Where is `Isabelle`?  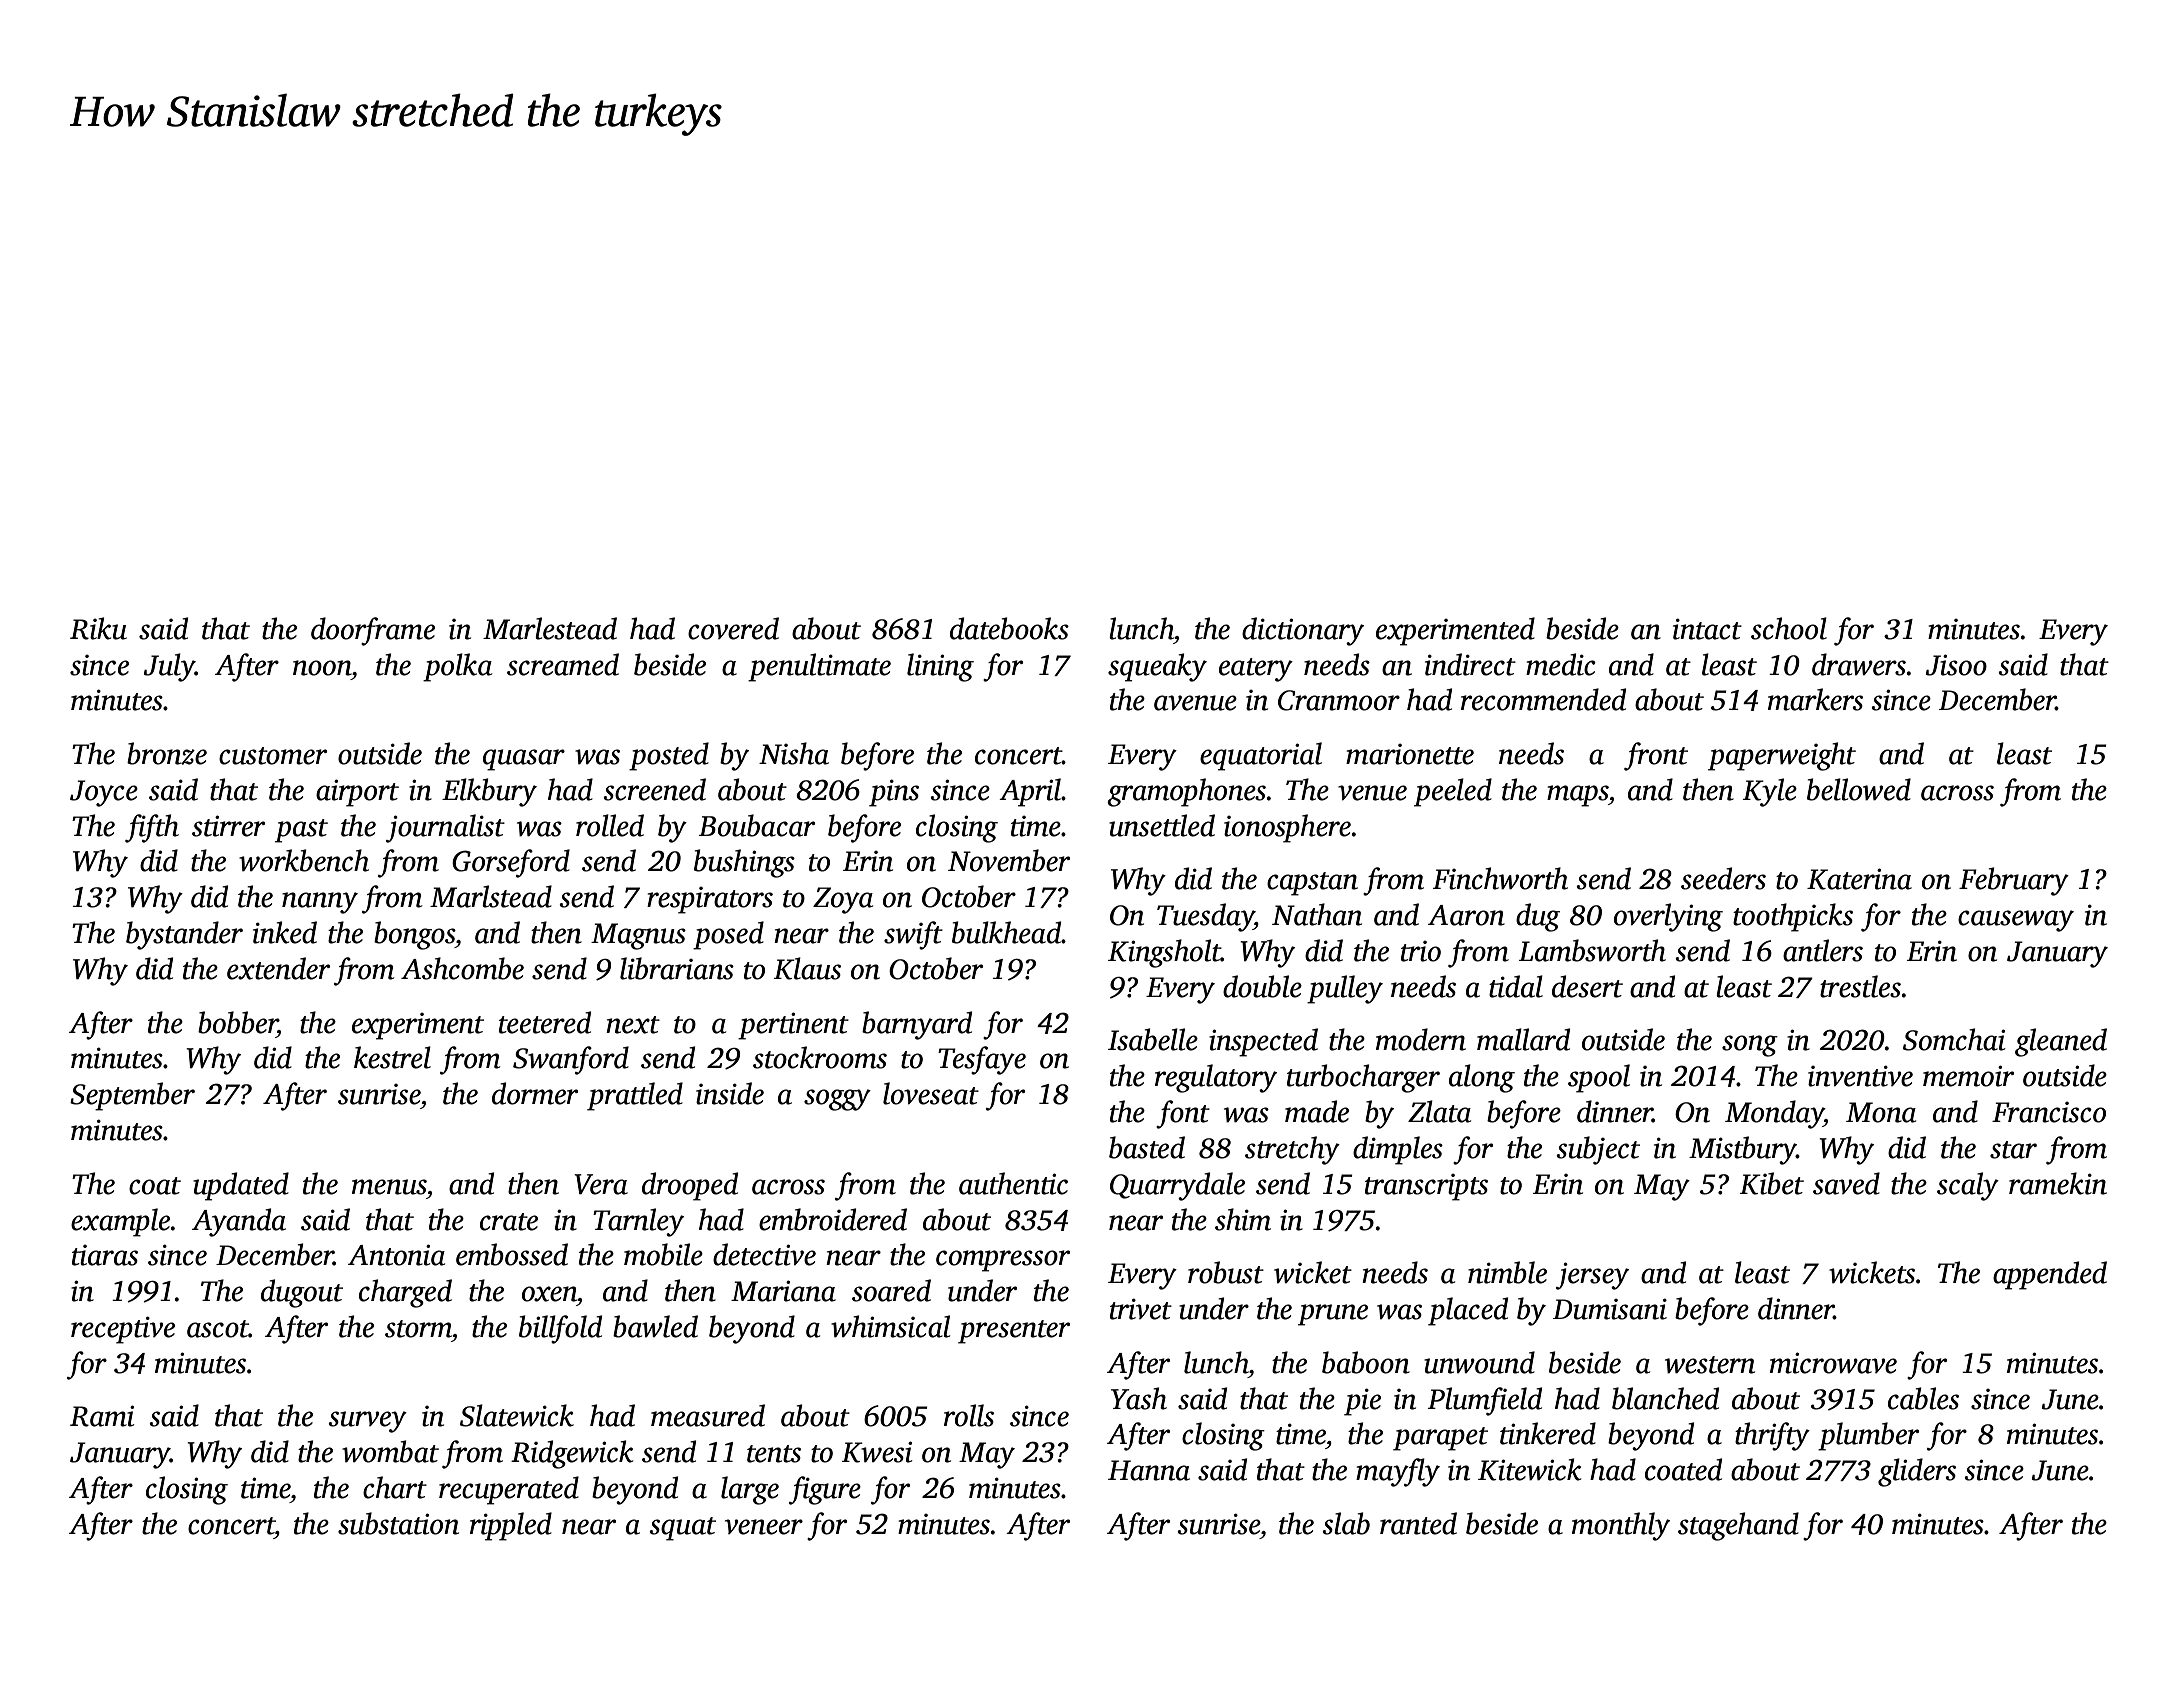
Isabelle is located at coordinates (1153, 1039).
